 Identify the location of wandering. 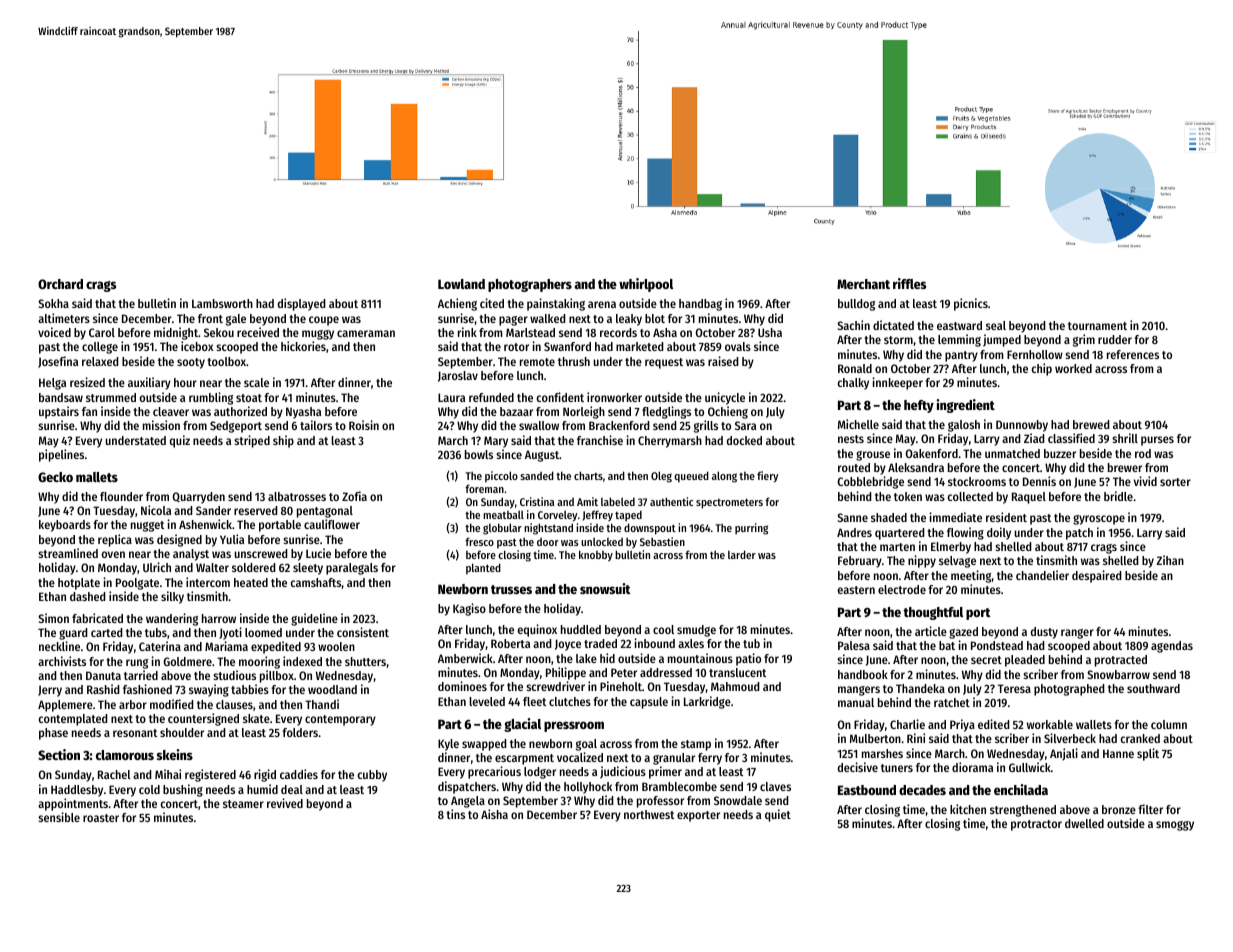
(172, 619).
